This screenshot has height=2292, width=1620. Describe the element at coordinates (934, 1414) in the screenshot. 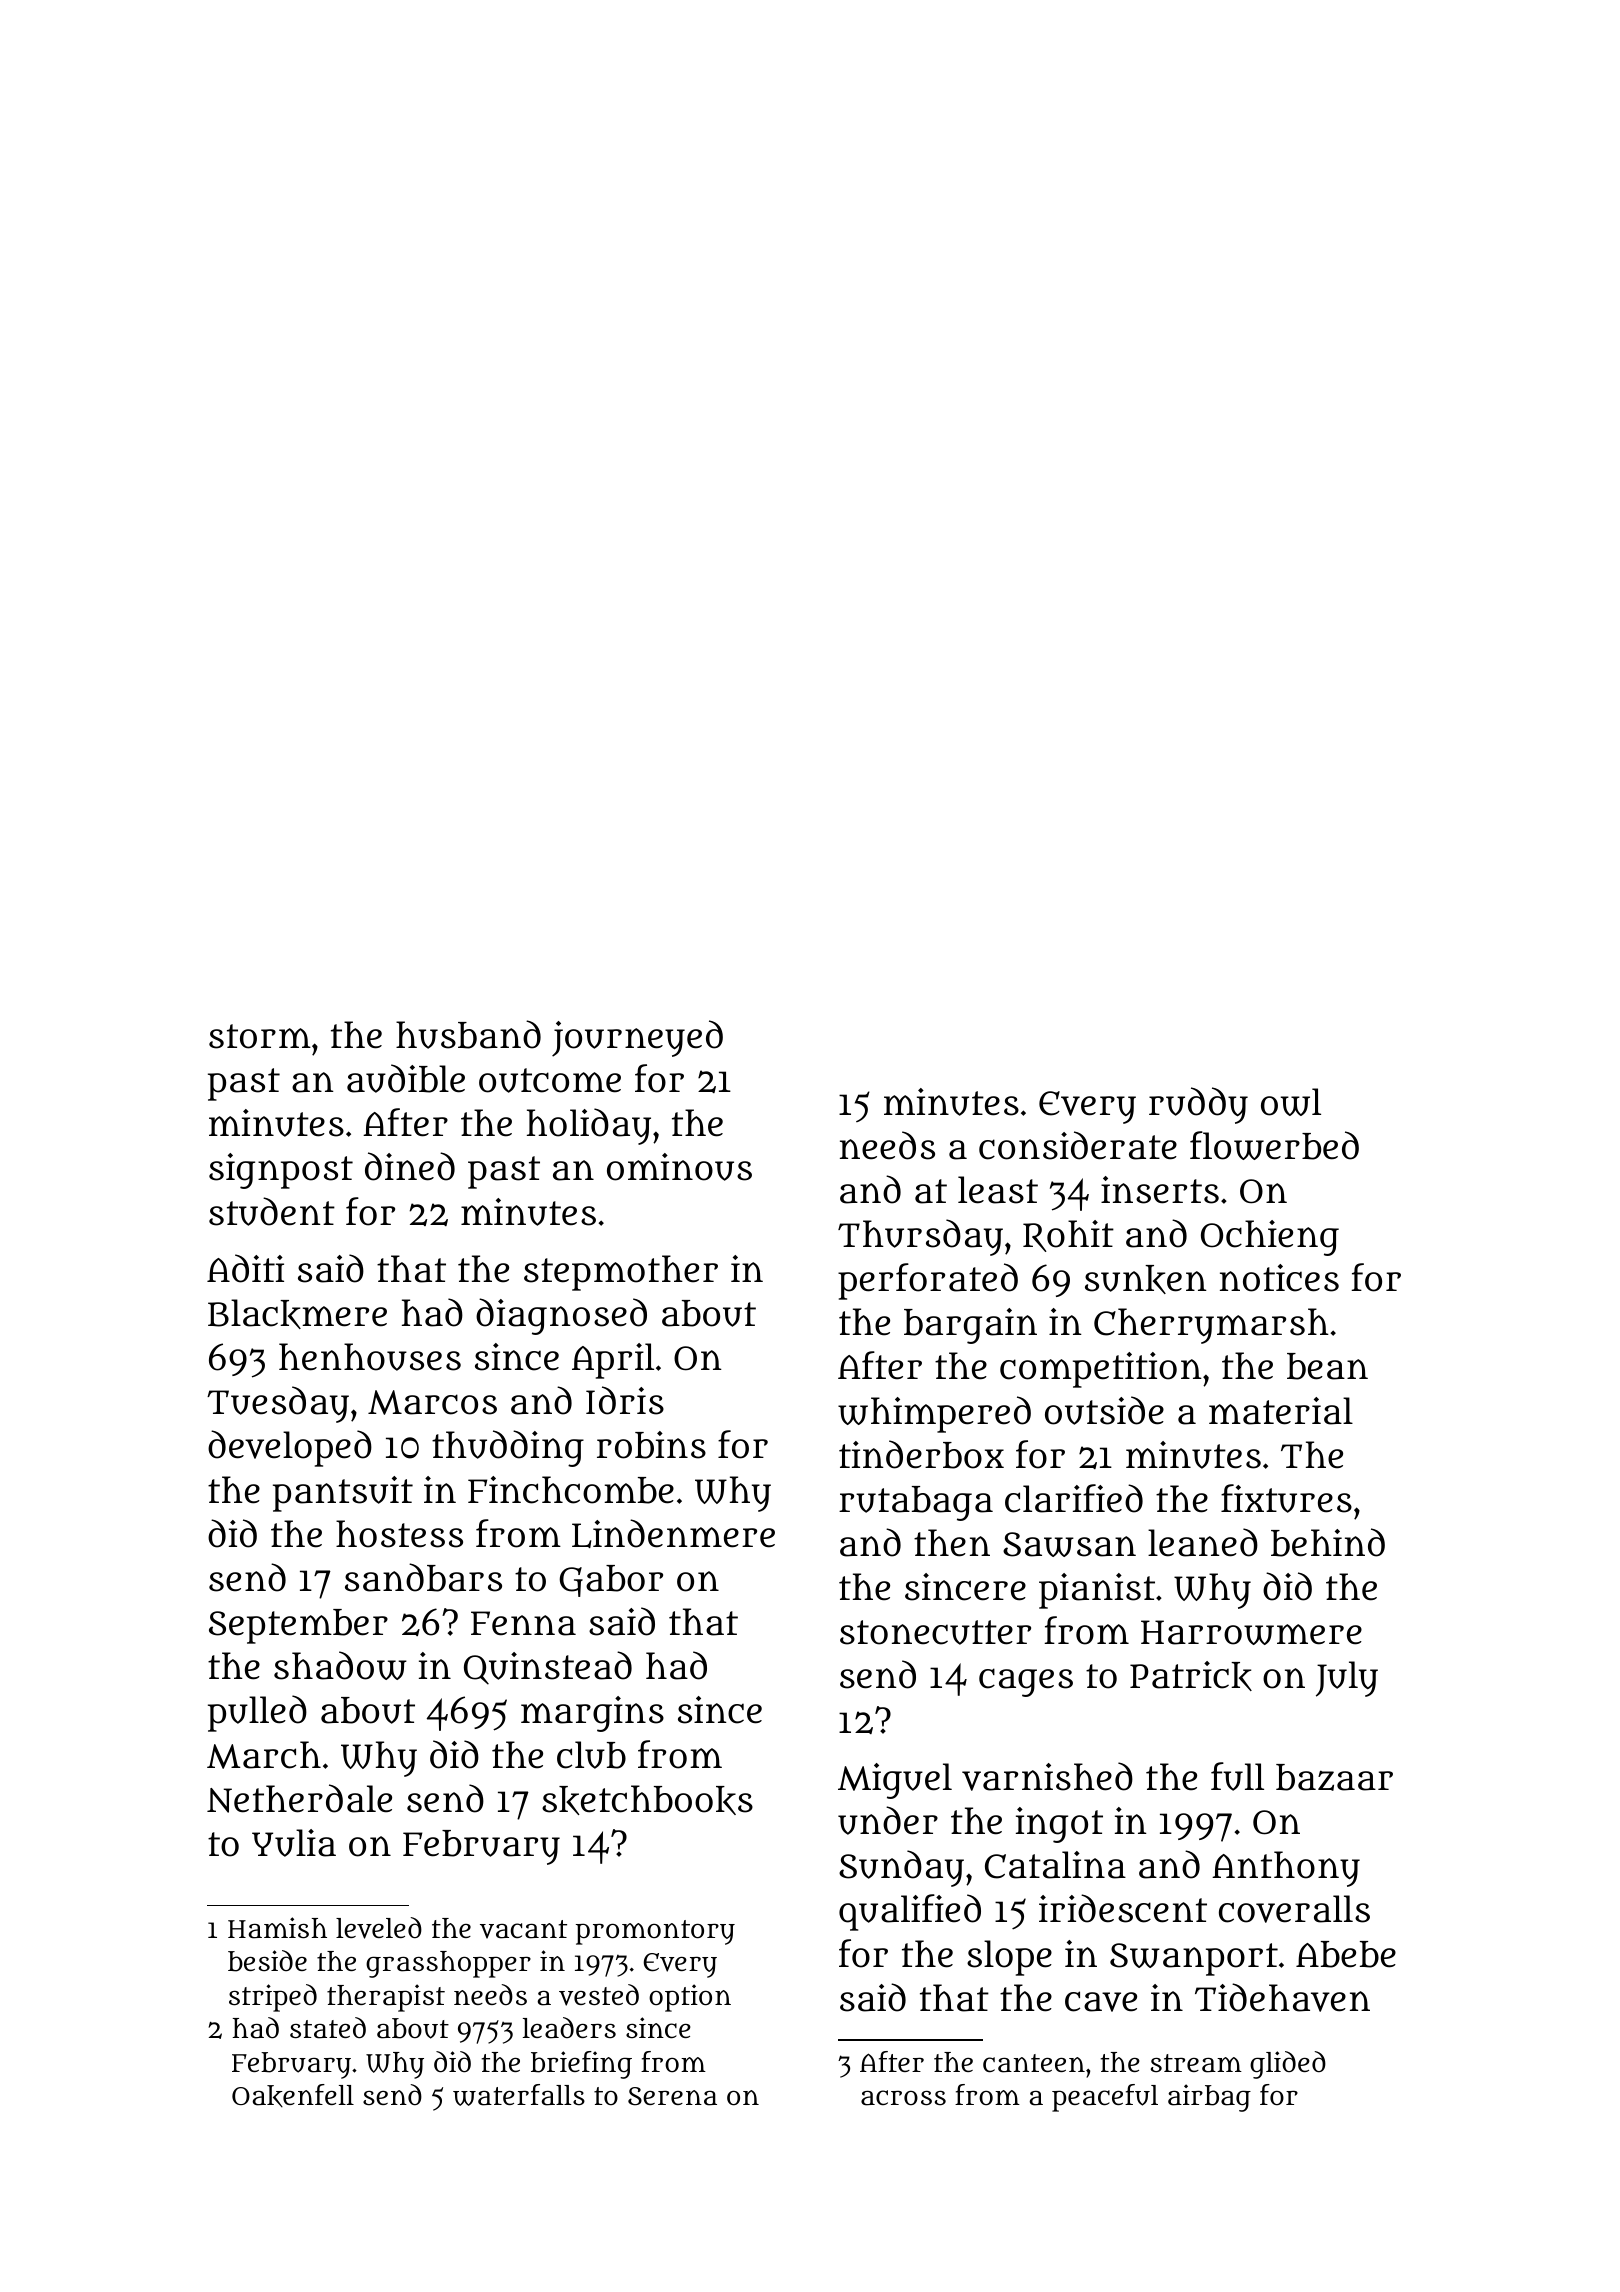

I see `whimpered` at that location.
